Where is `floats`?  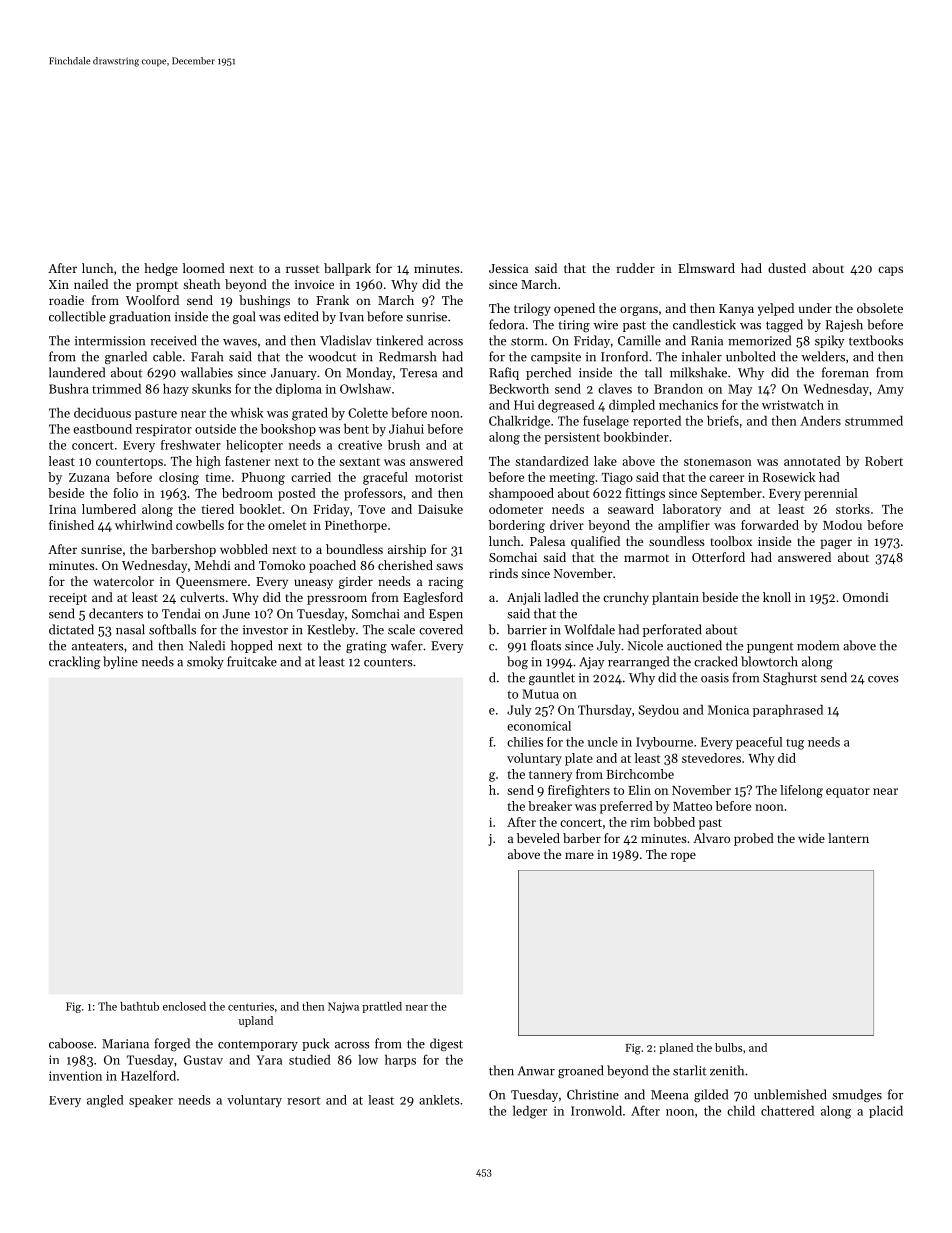 floats is located at coordinates (546, 645).
